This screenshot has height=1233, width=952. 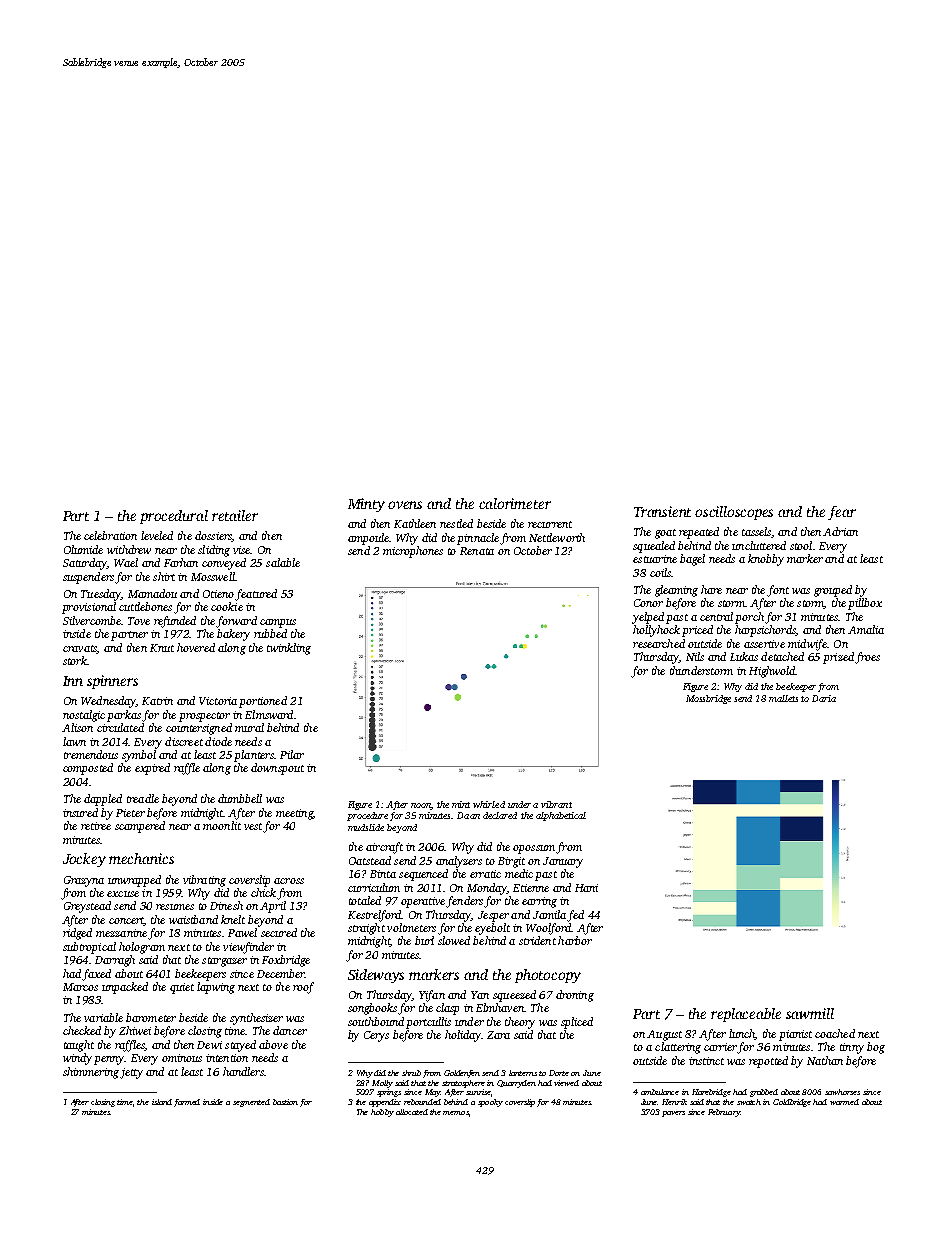 What do you see at coordinates (162, 1102) in the screenshot?
I see `island` at bounding box center [162, 1102].
